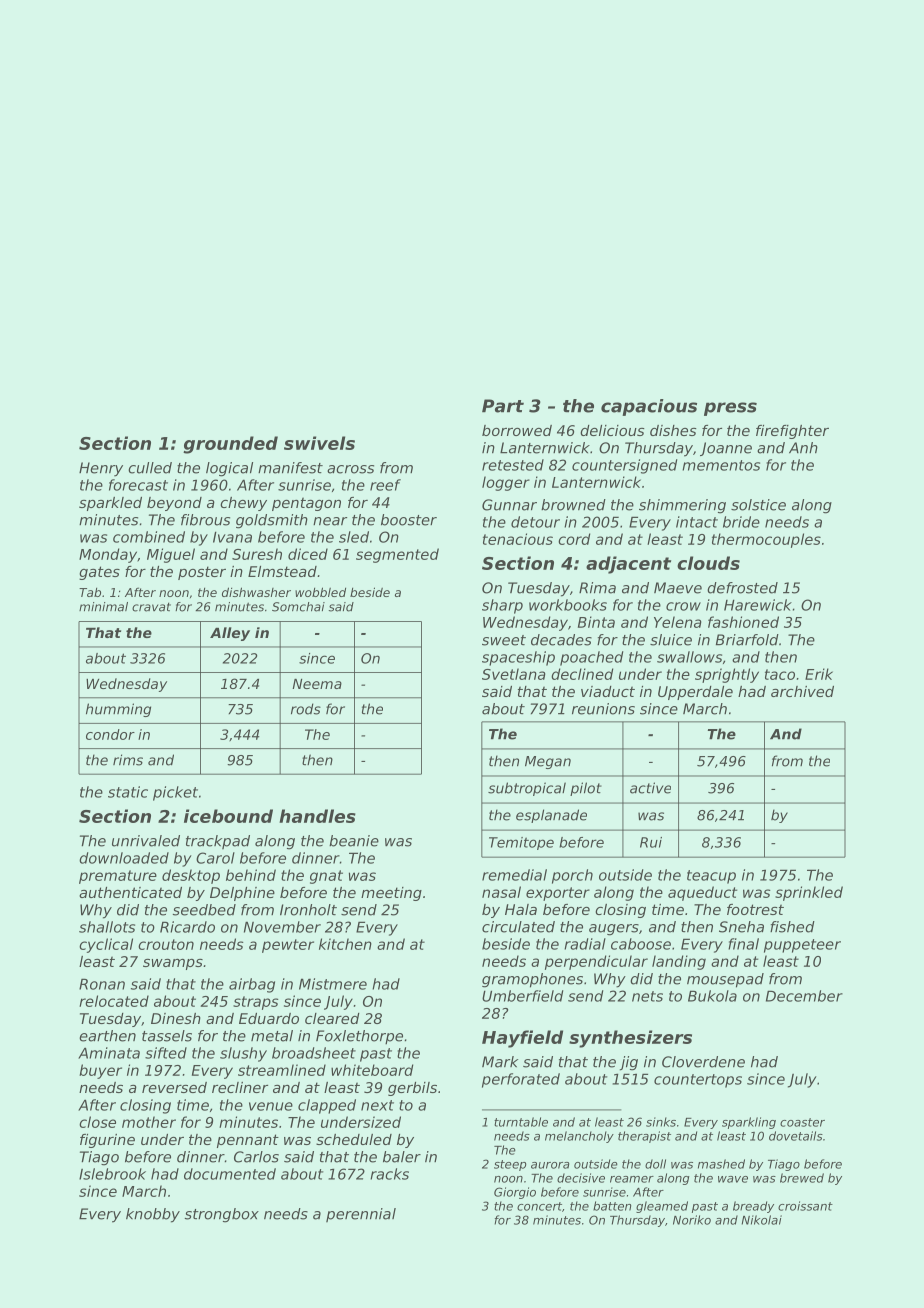  Describe the element at coordinates (354, 841) in the document. I see `beanie` at that location.
